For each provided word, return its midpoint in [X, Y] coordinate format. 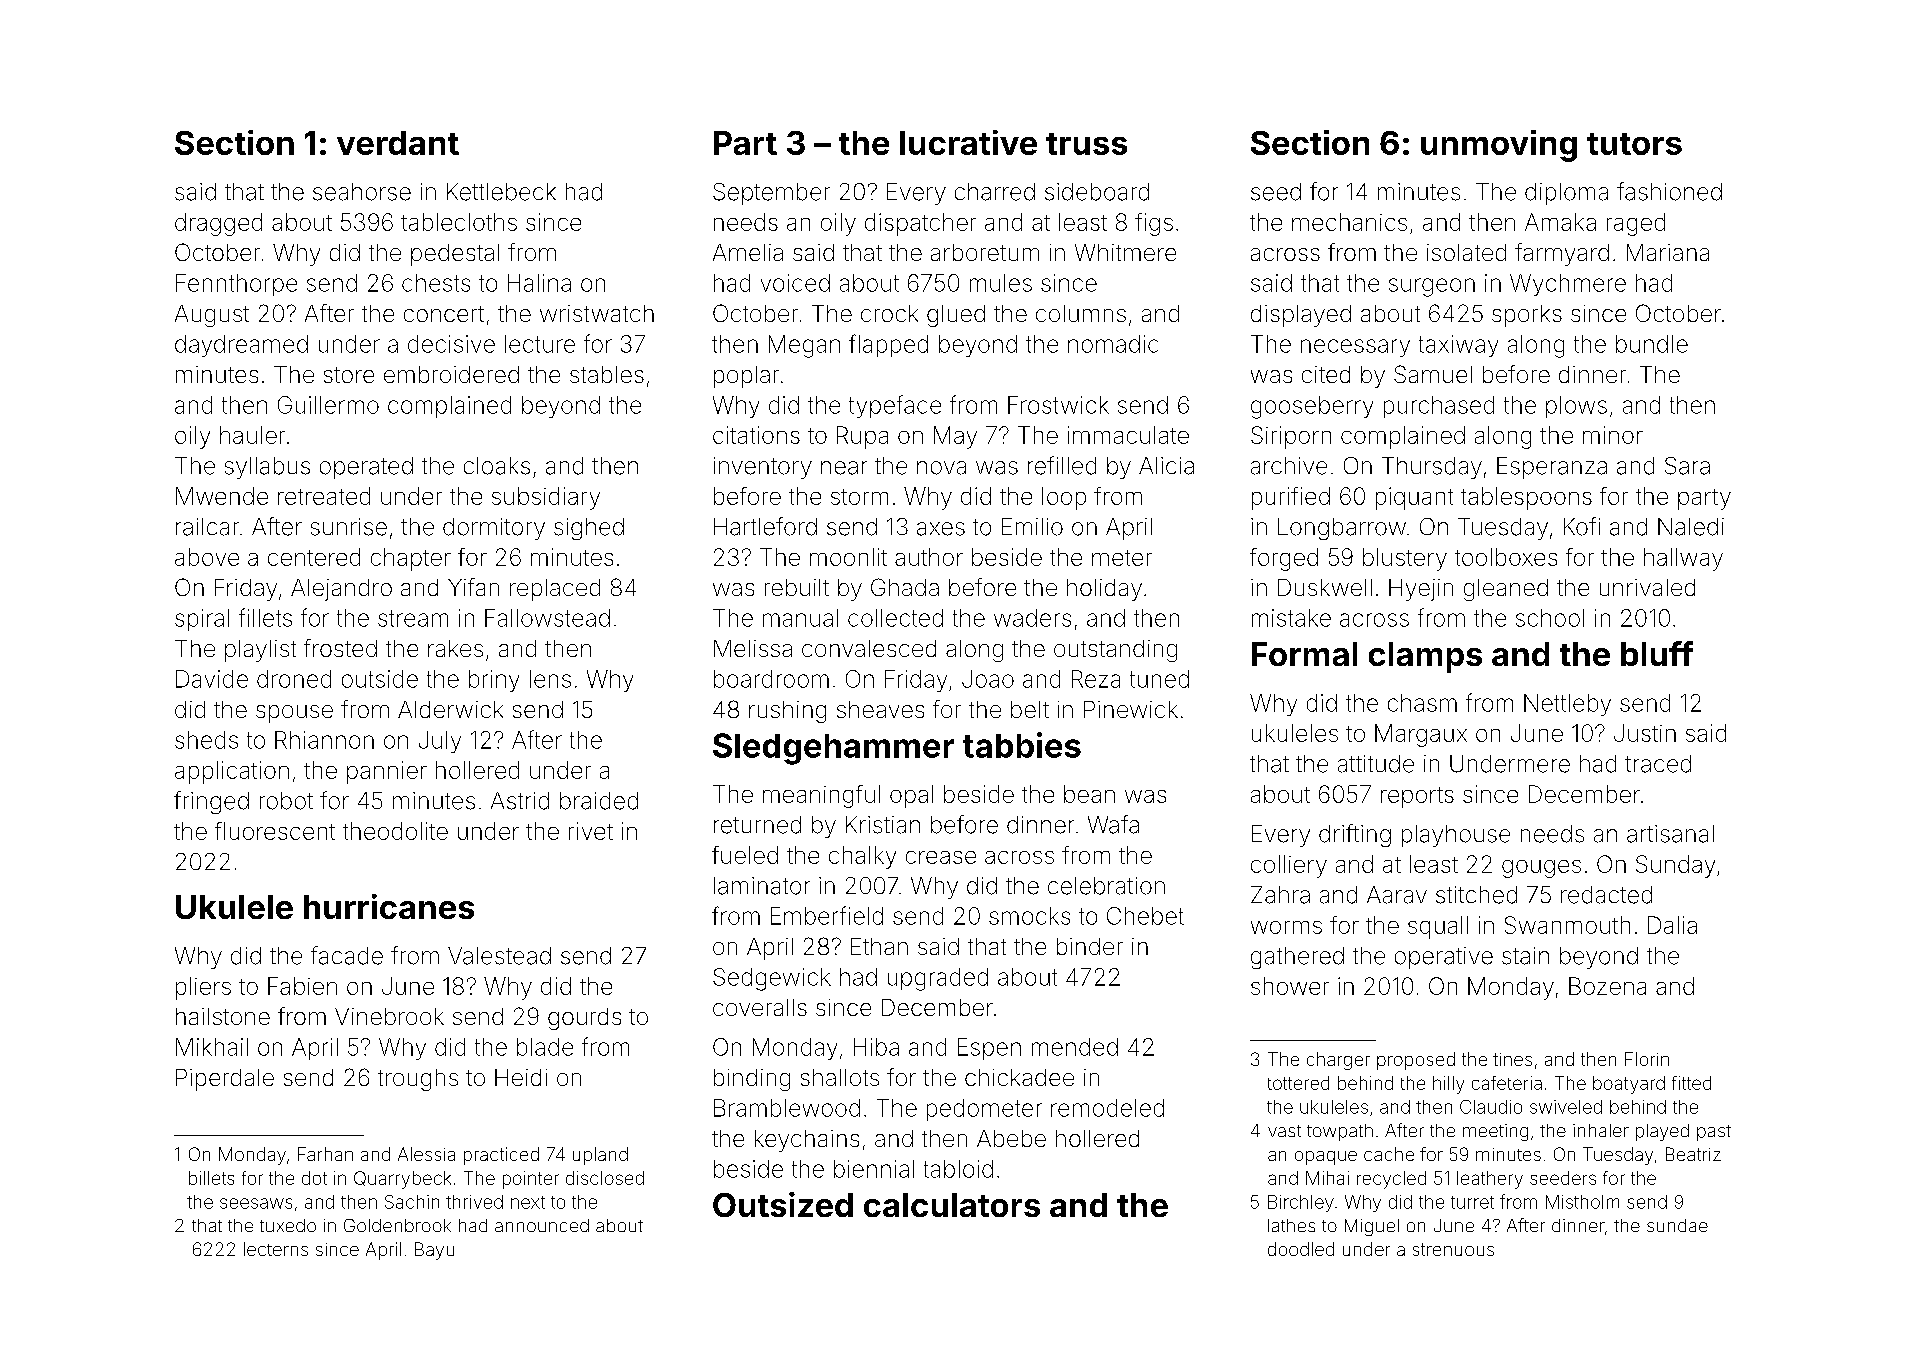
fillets [265, 617]
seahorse [362, 192]
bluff [1657, 653]
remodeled [1107, 1108]
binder [1090, 946]
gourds [584, 1019]
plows [1576, 407]
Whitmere [1125, 252]
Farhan [325, 1154]
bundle [1652, 344]
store [349, 375]
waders [1032, 618]
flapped [888, 345]
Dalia [1672, 925]
